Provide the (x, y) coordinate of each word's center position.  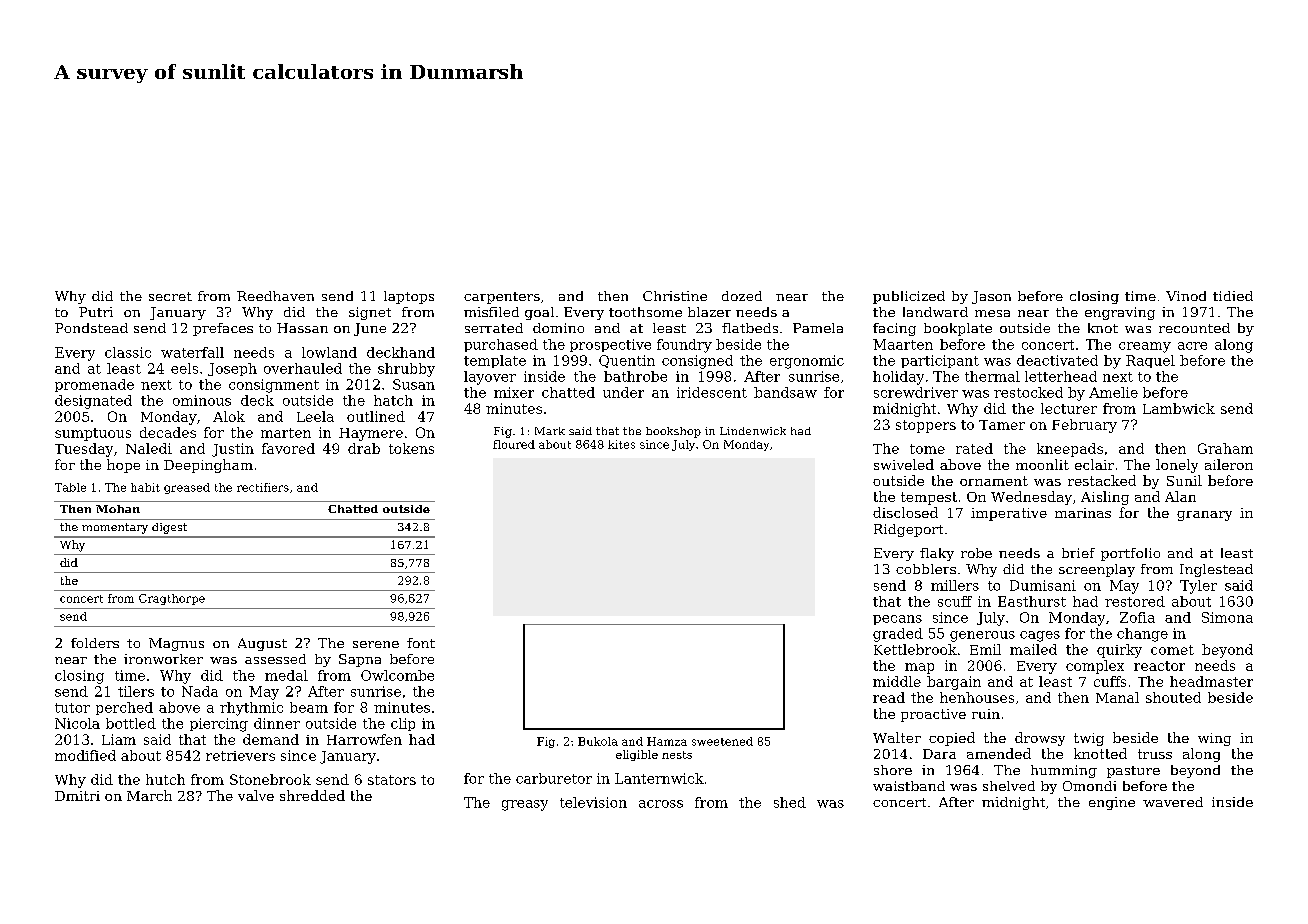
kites (621, 444)
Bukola (598, 741)
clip (403, 724)
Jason (991, 297)
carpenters (502, 298)
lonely (1177, 466)
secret (170, 296)
